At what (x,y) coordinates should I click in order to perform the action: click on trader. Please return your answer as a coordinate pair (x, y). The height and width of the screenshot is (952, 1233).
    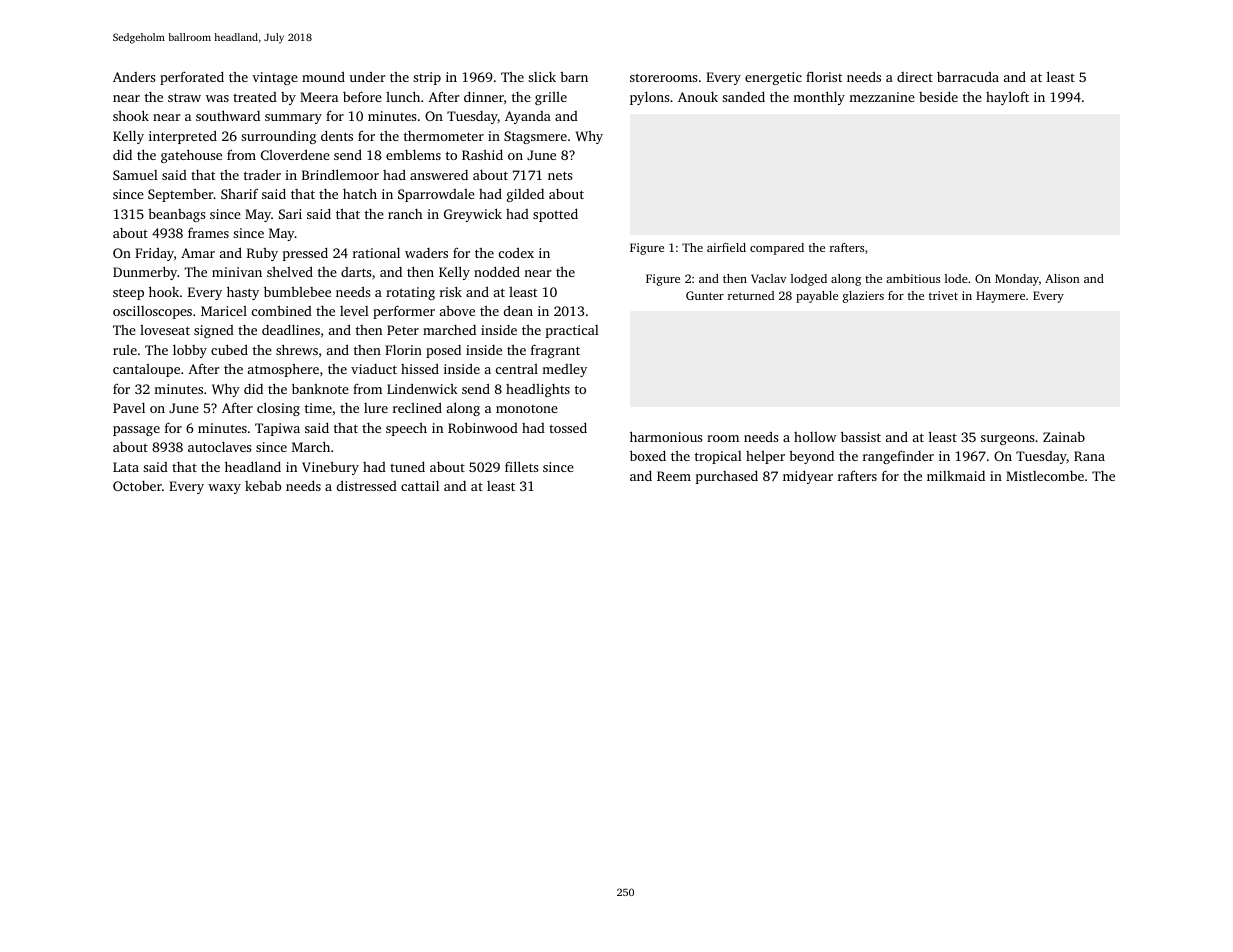
    Looking at the image, I should click on (262, 175).
